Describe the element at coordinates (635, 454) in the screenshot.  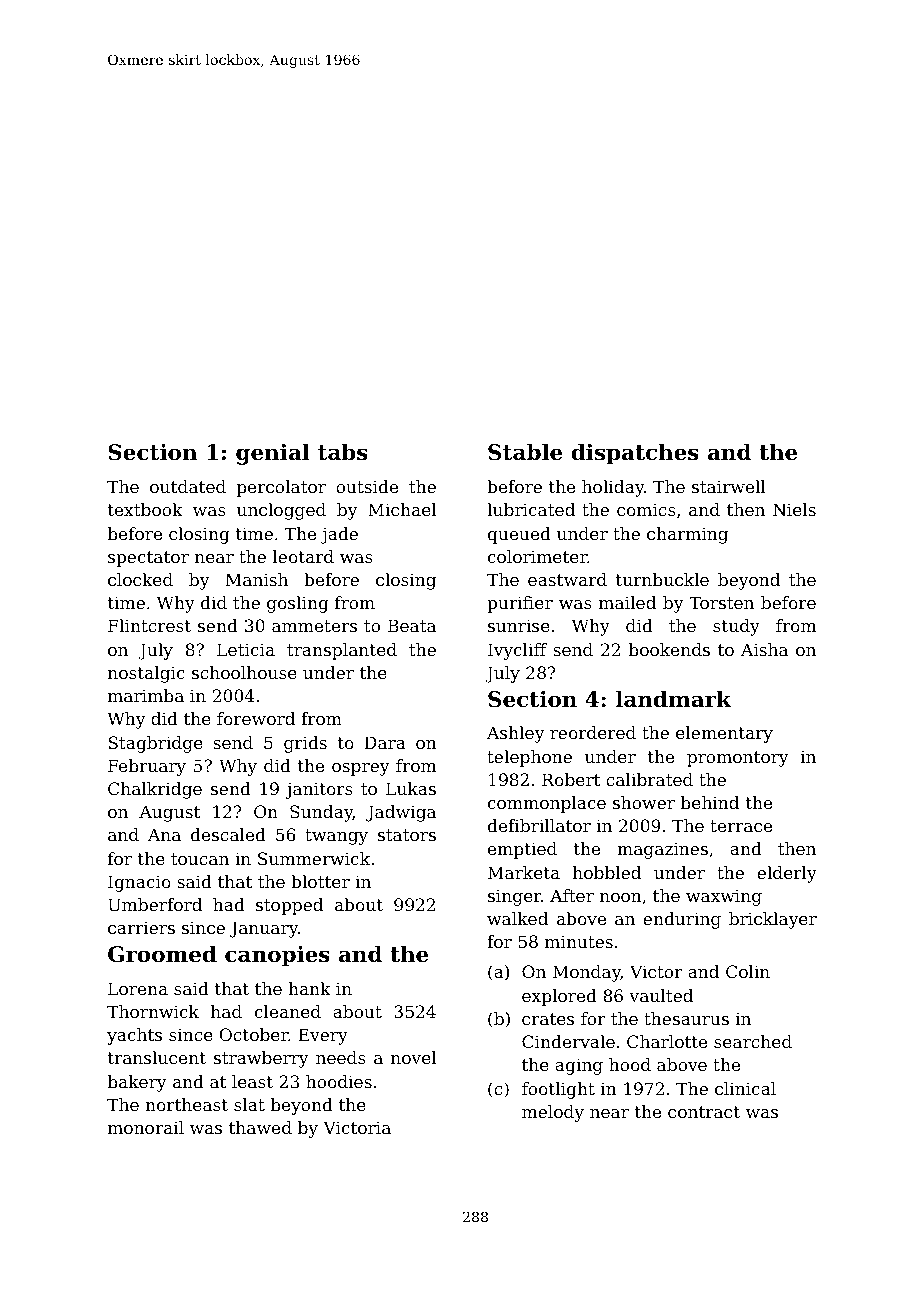
I see `dispatches` at that location.
